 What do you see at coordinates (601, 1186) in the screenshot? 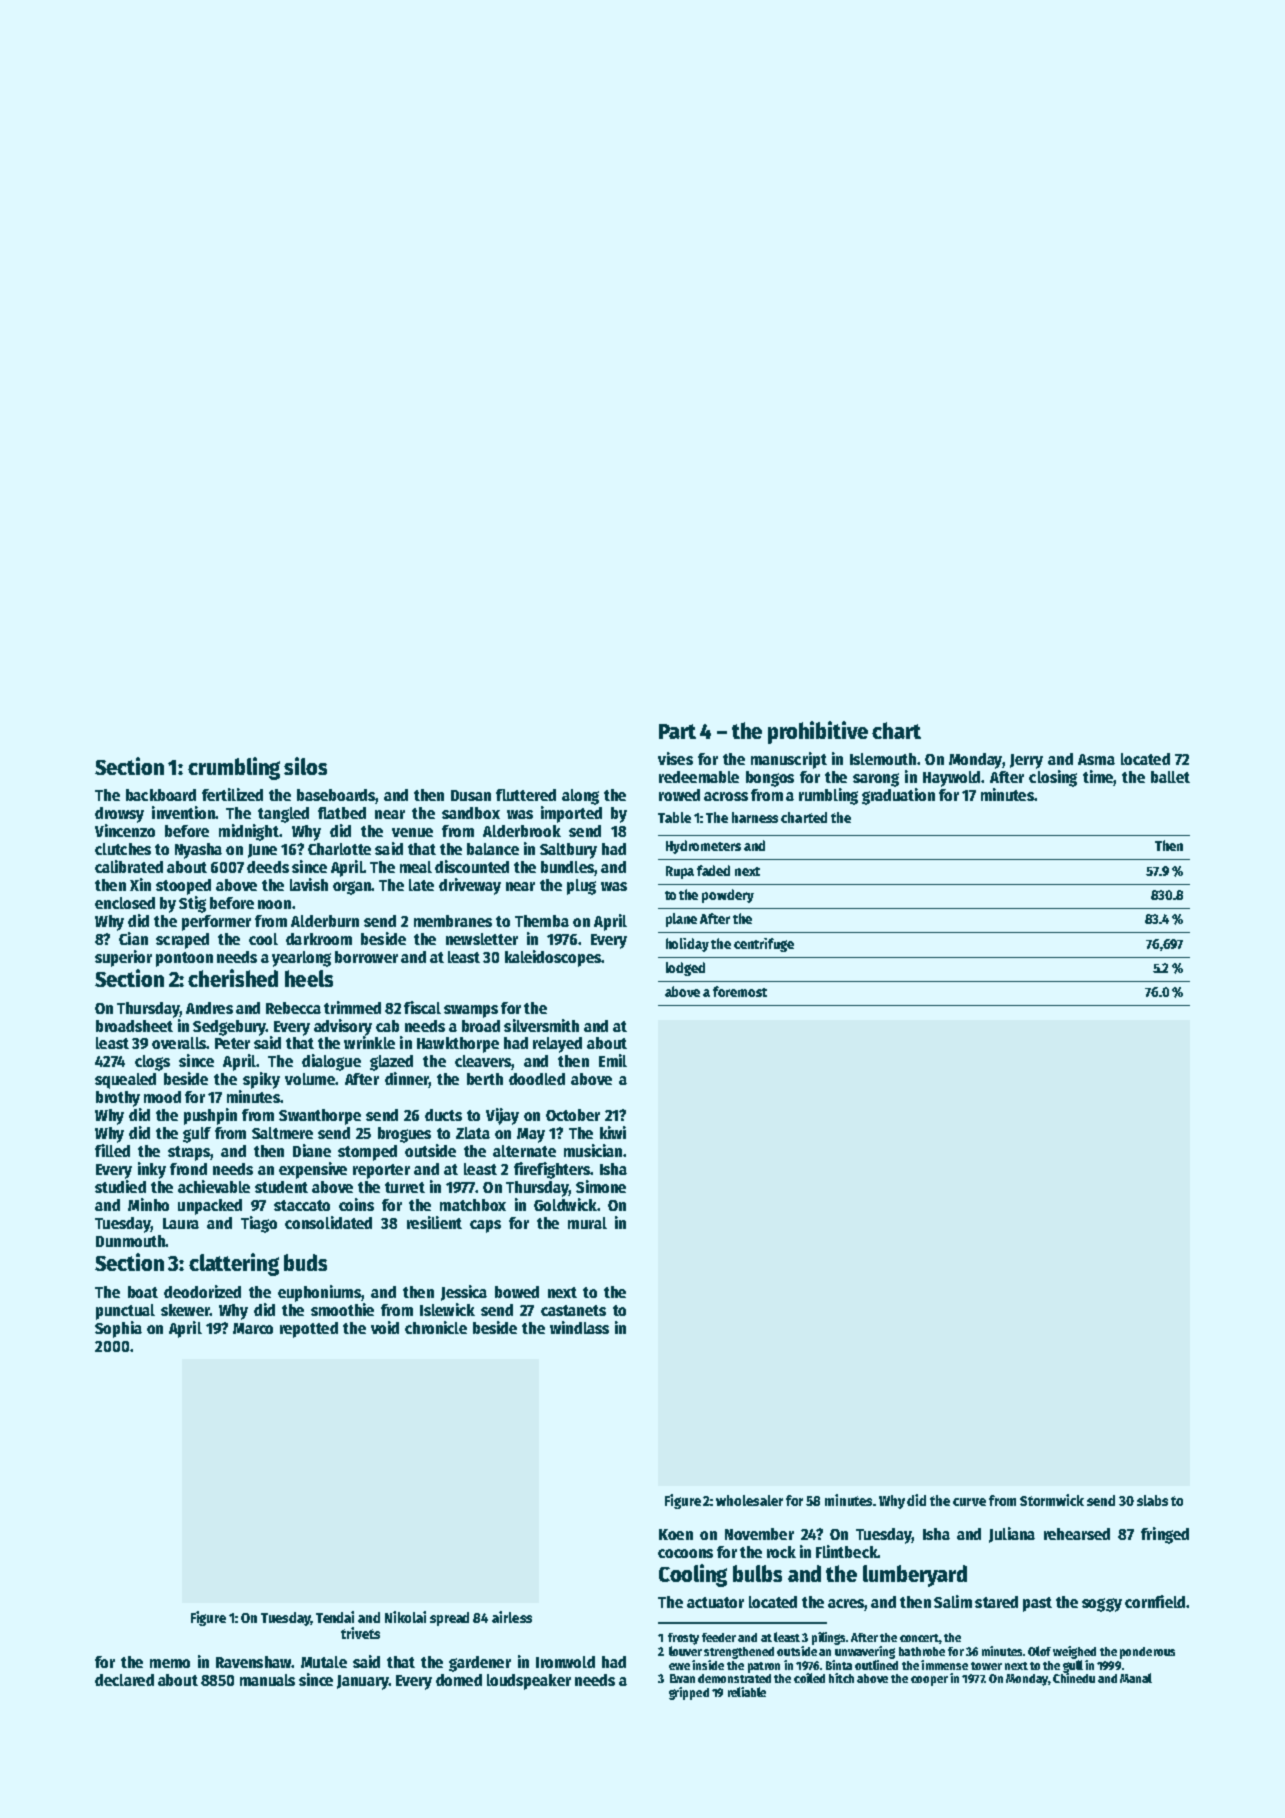
I see `Simone` at bounding box center [601, 1186].
